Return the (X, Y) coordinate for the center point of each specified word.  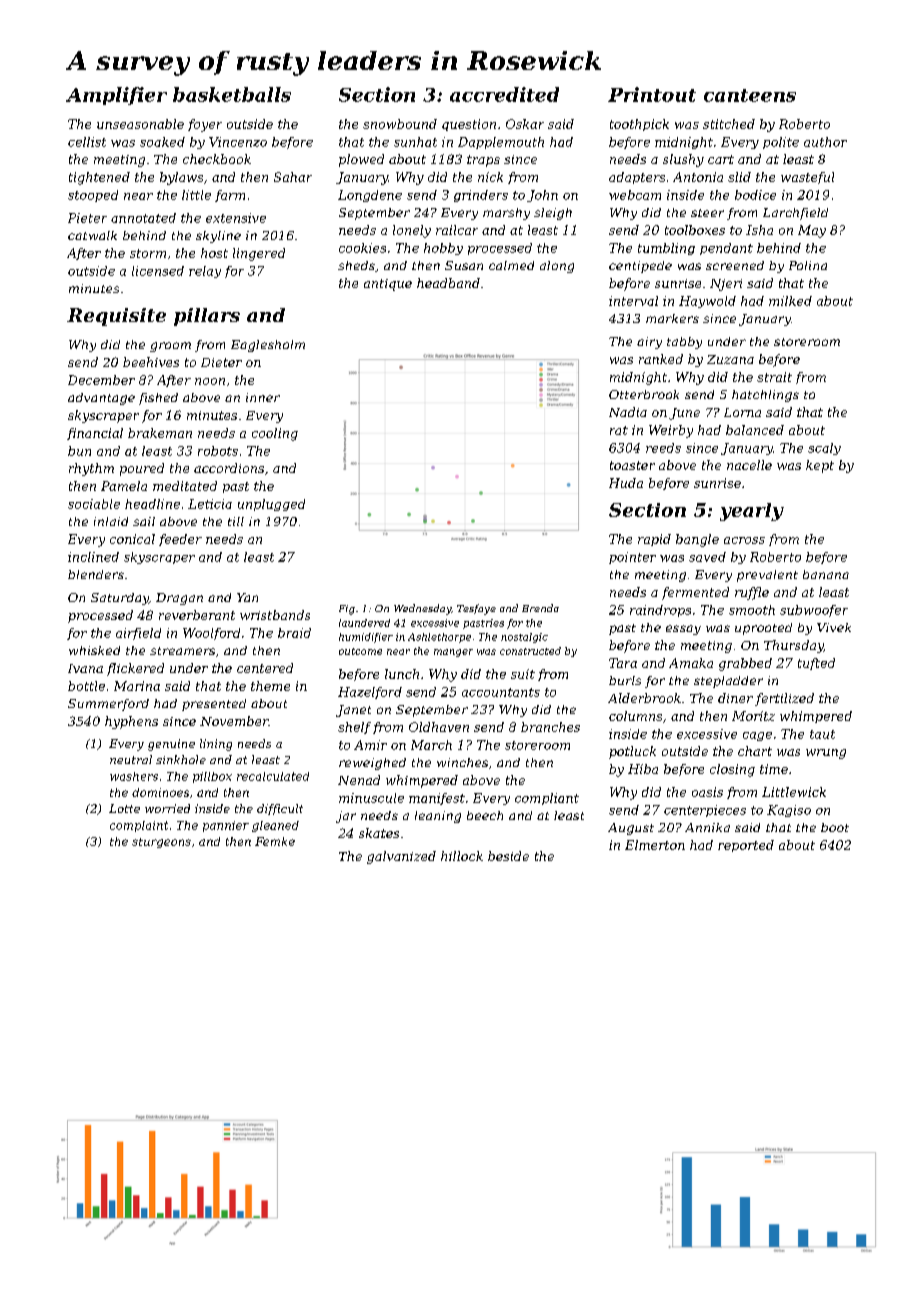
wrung (826, 754)
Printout (652, 94)
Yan (247, 597)
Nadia (628, 412)
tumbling (666, 249)
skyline (218, 237)
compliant (547, 799)
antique (388, 285)
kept (820, 466)
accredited (504, 94)
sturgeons (161, 843)
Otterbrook (644, 394)
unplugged (271, 505)
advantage (101, 399)
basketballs (232, 94)
